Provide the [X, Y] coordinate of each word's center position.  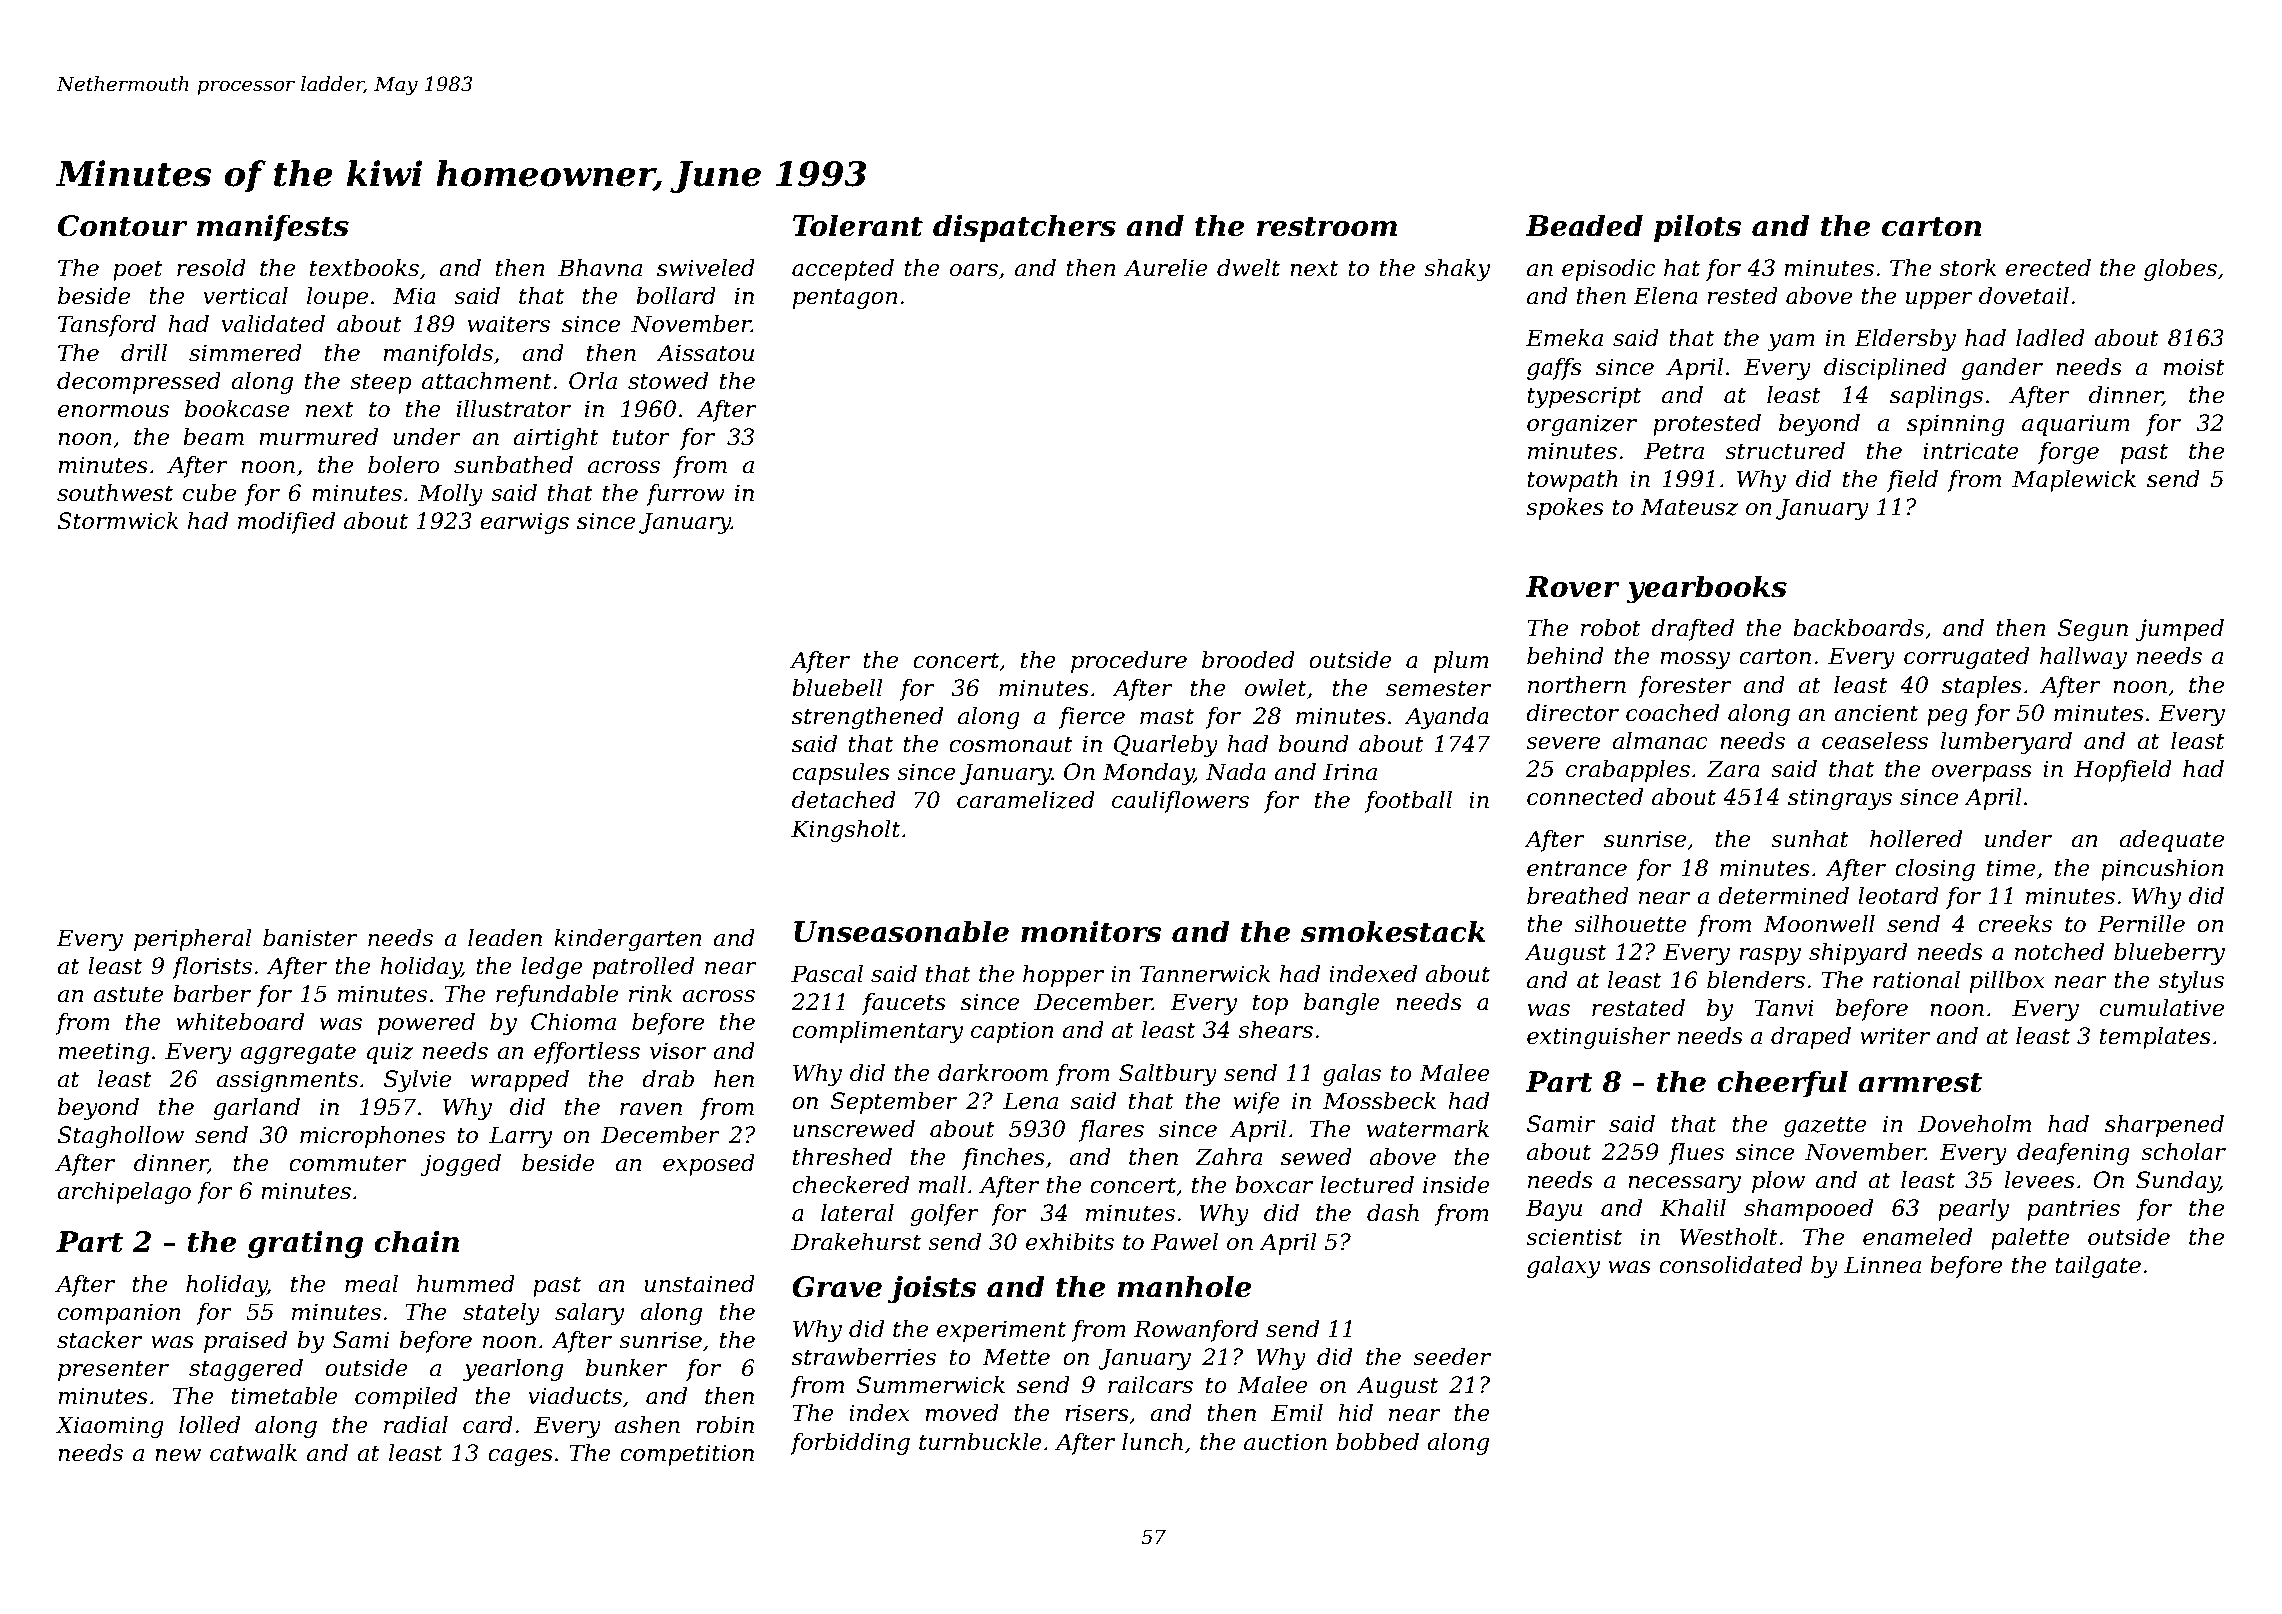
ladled [2050, 338]
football [1408, 802]
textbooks [364, 268]
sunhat [1810, 839]
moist [2194, 367]
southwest [115, 493]
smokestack [1393, 931]
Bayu [1554, 1210]
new [178, 1455]
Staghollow [120, 1137]
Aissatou [705, 353]
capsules [841, 774]
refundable [557, 996]
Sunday [2178, 1182]
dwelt [1248, 268]
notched [2059, 952]
